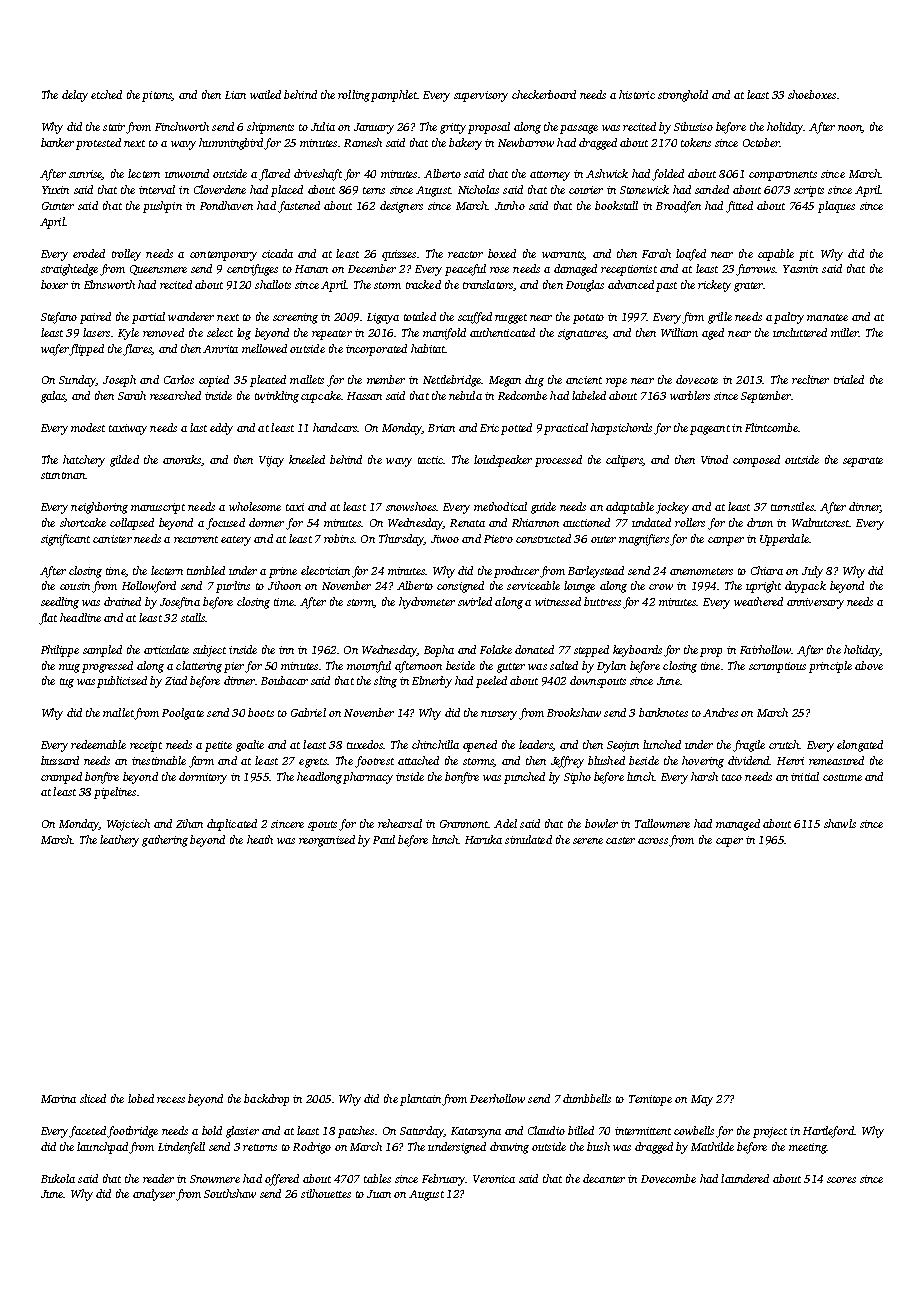 This screenshot has height=1308, width=924. What do you see at coordinates (386, 379) in the screenshot?
I see `member` at bounding box center [386, 379].
